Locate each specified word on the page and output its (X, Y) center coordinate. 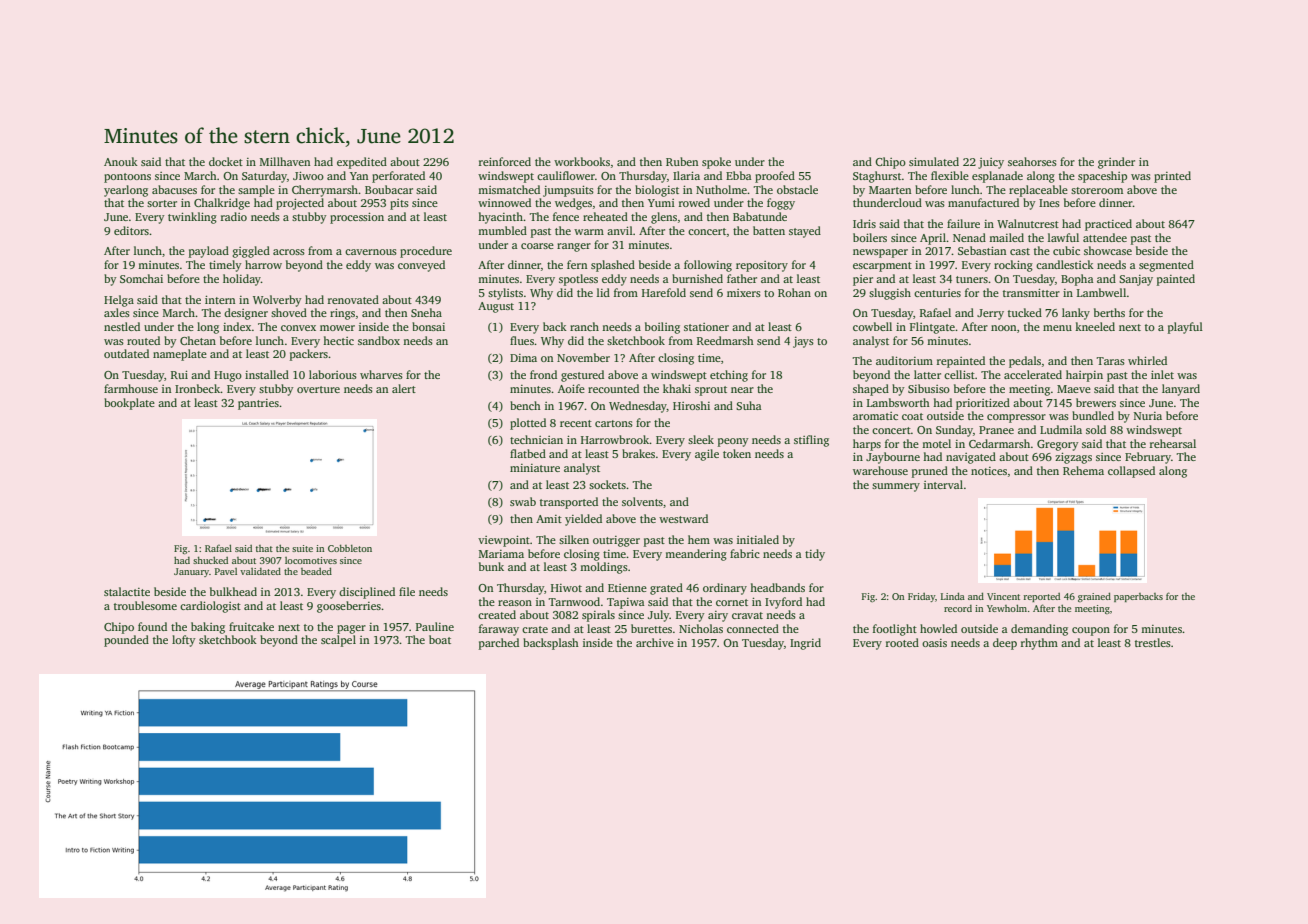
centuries (937, 293)
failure (963, 223)
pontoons (127, 178)
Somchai (141, 278)
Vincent (1003, 596)
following (708, 266)
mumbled (502, 230)
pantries (258, 404)
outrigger (616, 541)
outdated (126, 353)
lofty (184, 641)
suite (302, 548)
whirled (1147, 360)
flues (522, 340)
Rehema (1083, 470)
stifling (811, 441)
